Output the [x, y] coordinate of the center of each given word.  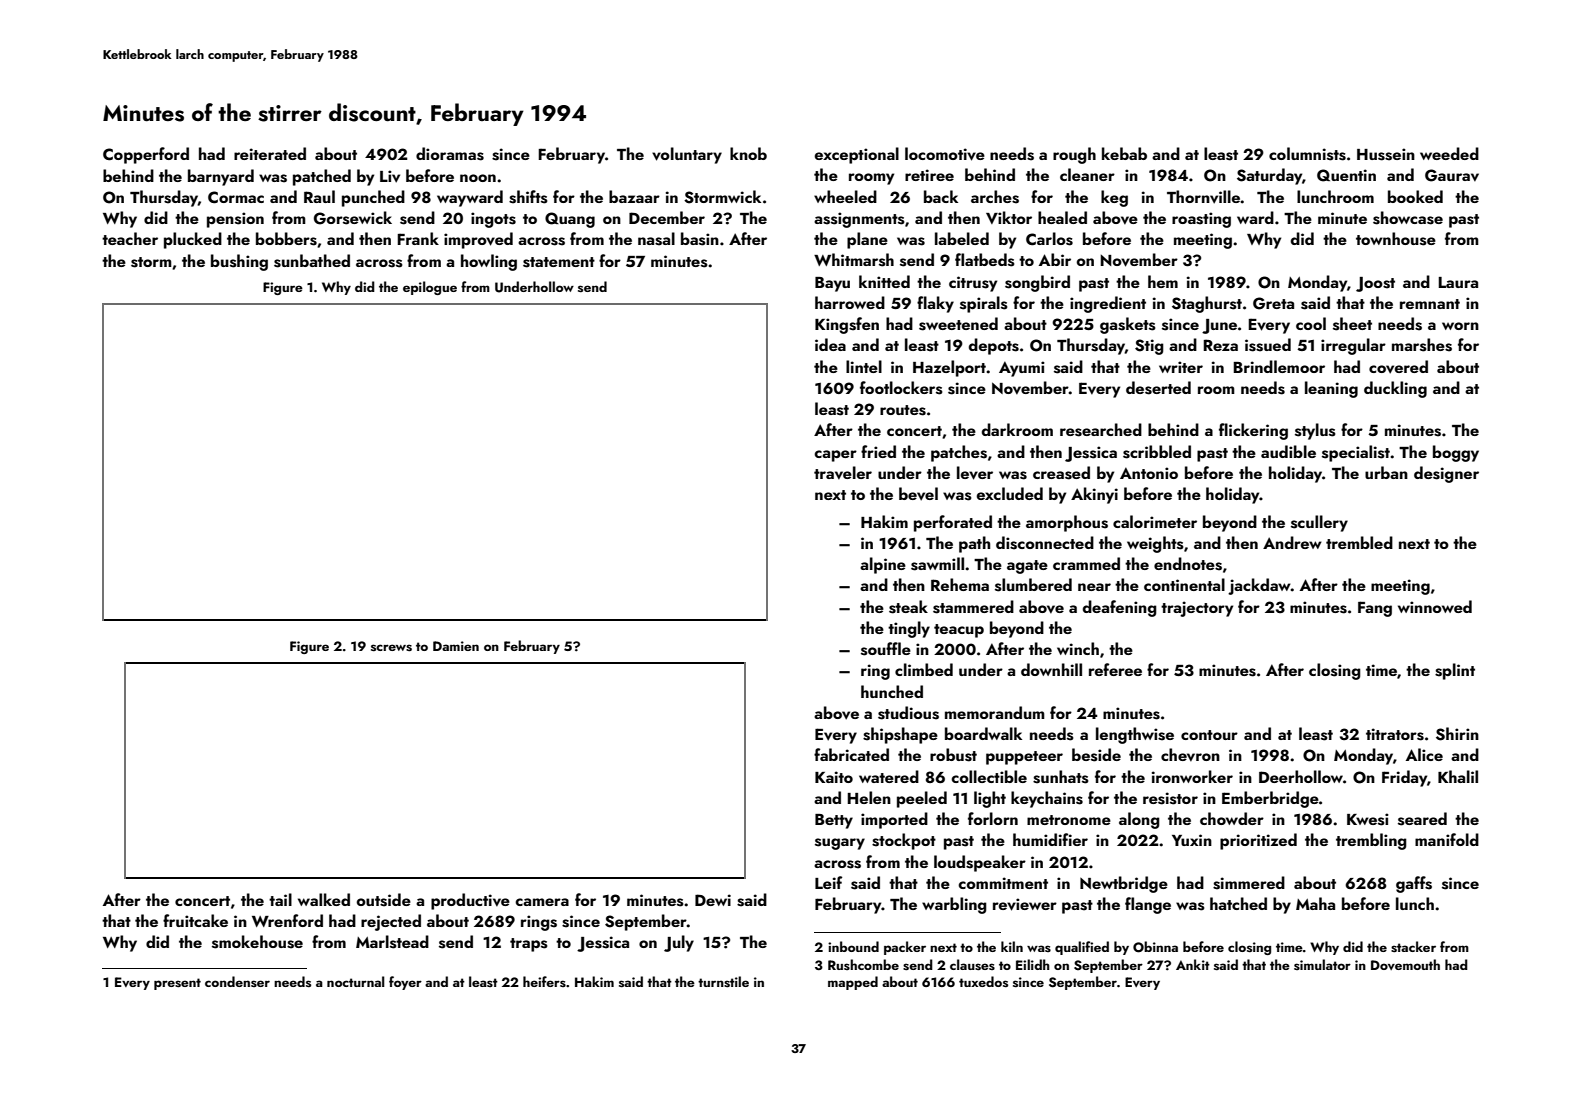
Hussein [1386, 154]
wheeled [845, 196]
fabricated [851, 754]
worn [1460, 326]
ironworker [1192, 776]
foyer [405, 983]
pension [235, 220]
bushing [239, 262]
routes [903, 410]
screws [391, 648]
